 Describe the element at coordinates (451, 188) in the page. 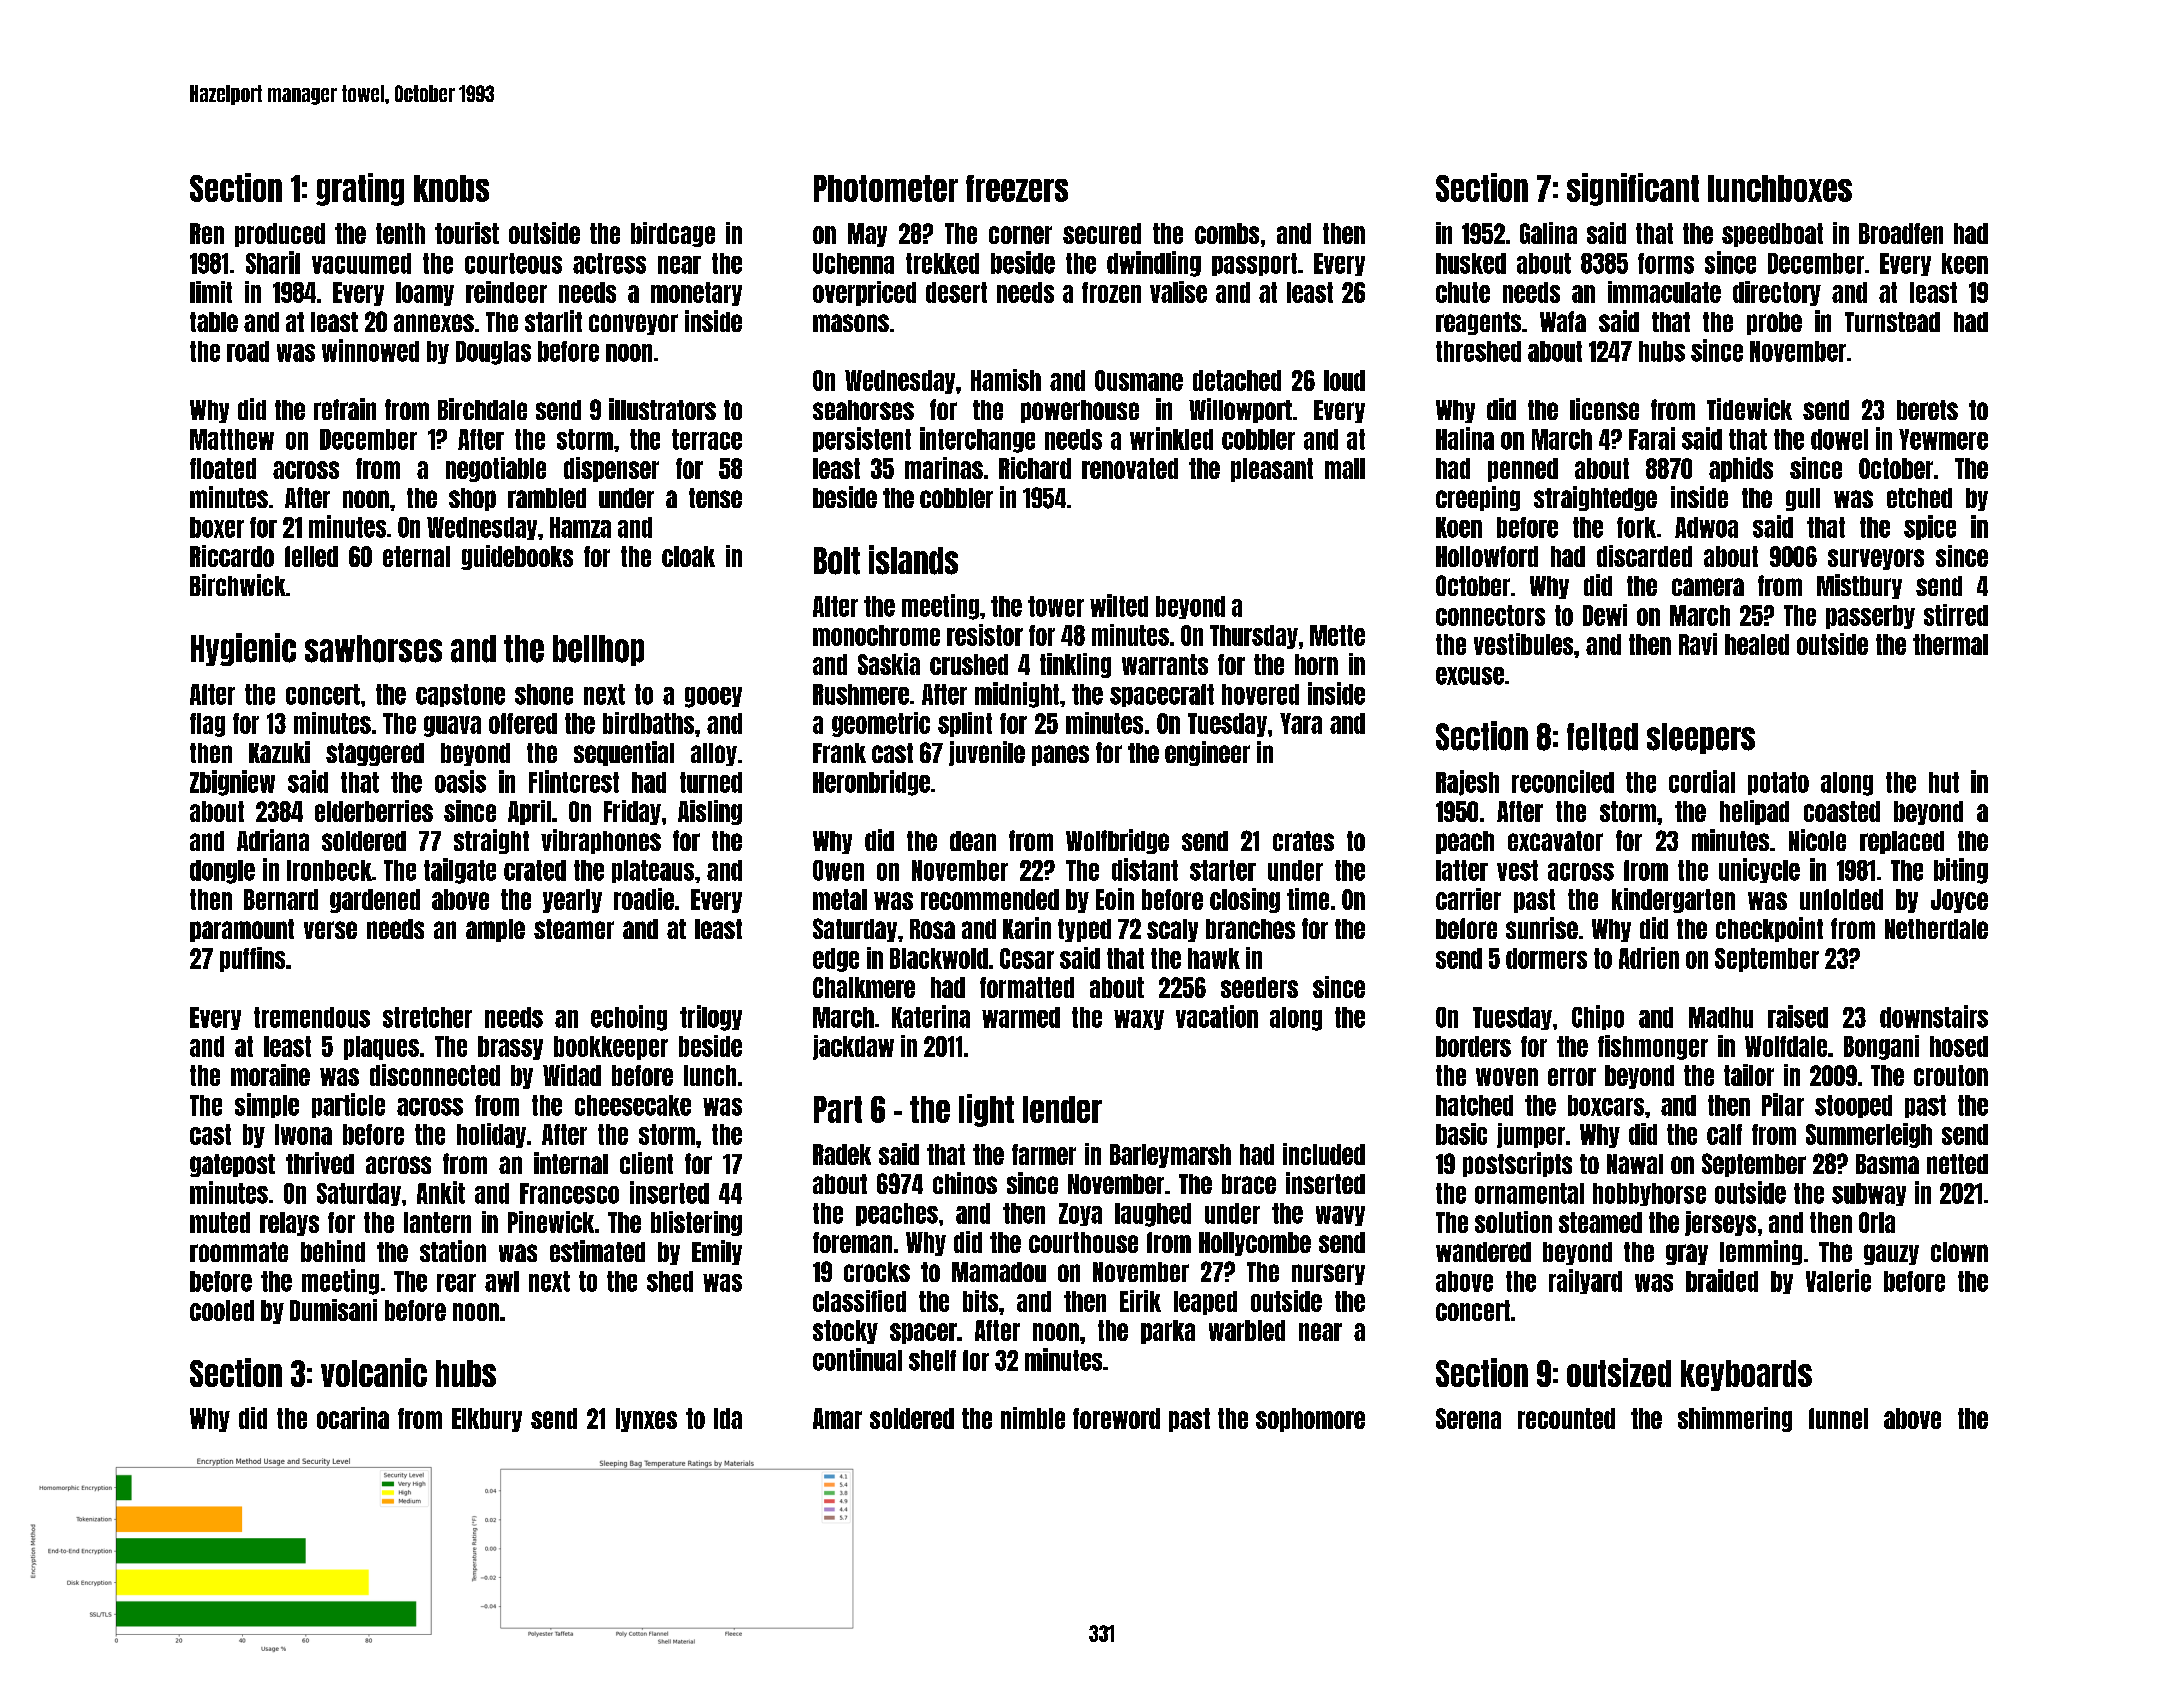

I see `knobs` at that location.
